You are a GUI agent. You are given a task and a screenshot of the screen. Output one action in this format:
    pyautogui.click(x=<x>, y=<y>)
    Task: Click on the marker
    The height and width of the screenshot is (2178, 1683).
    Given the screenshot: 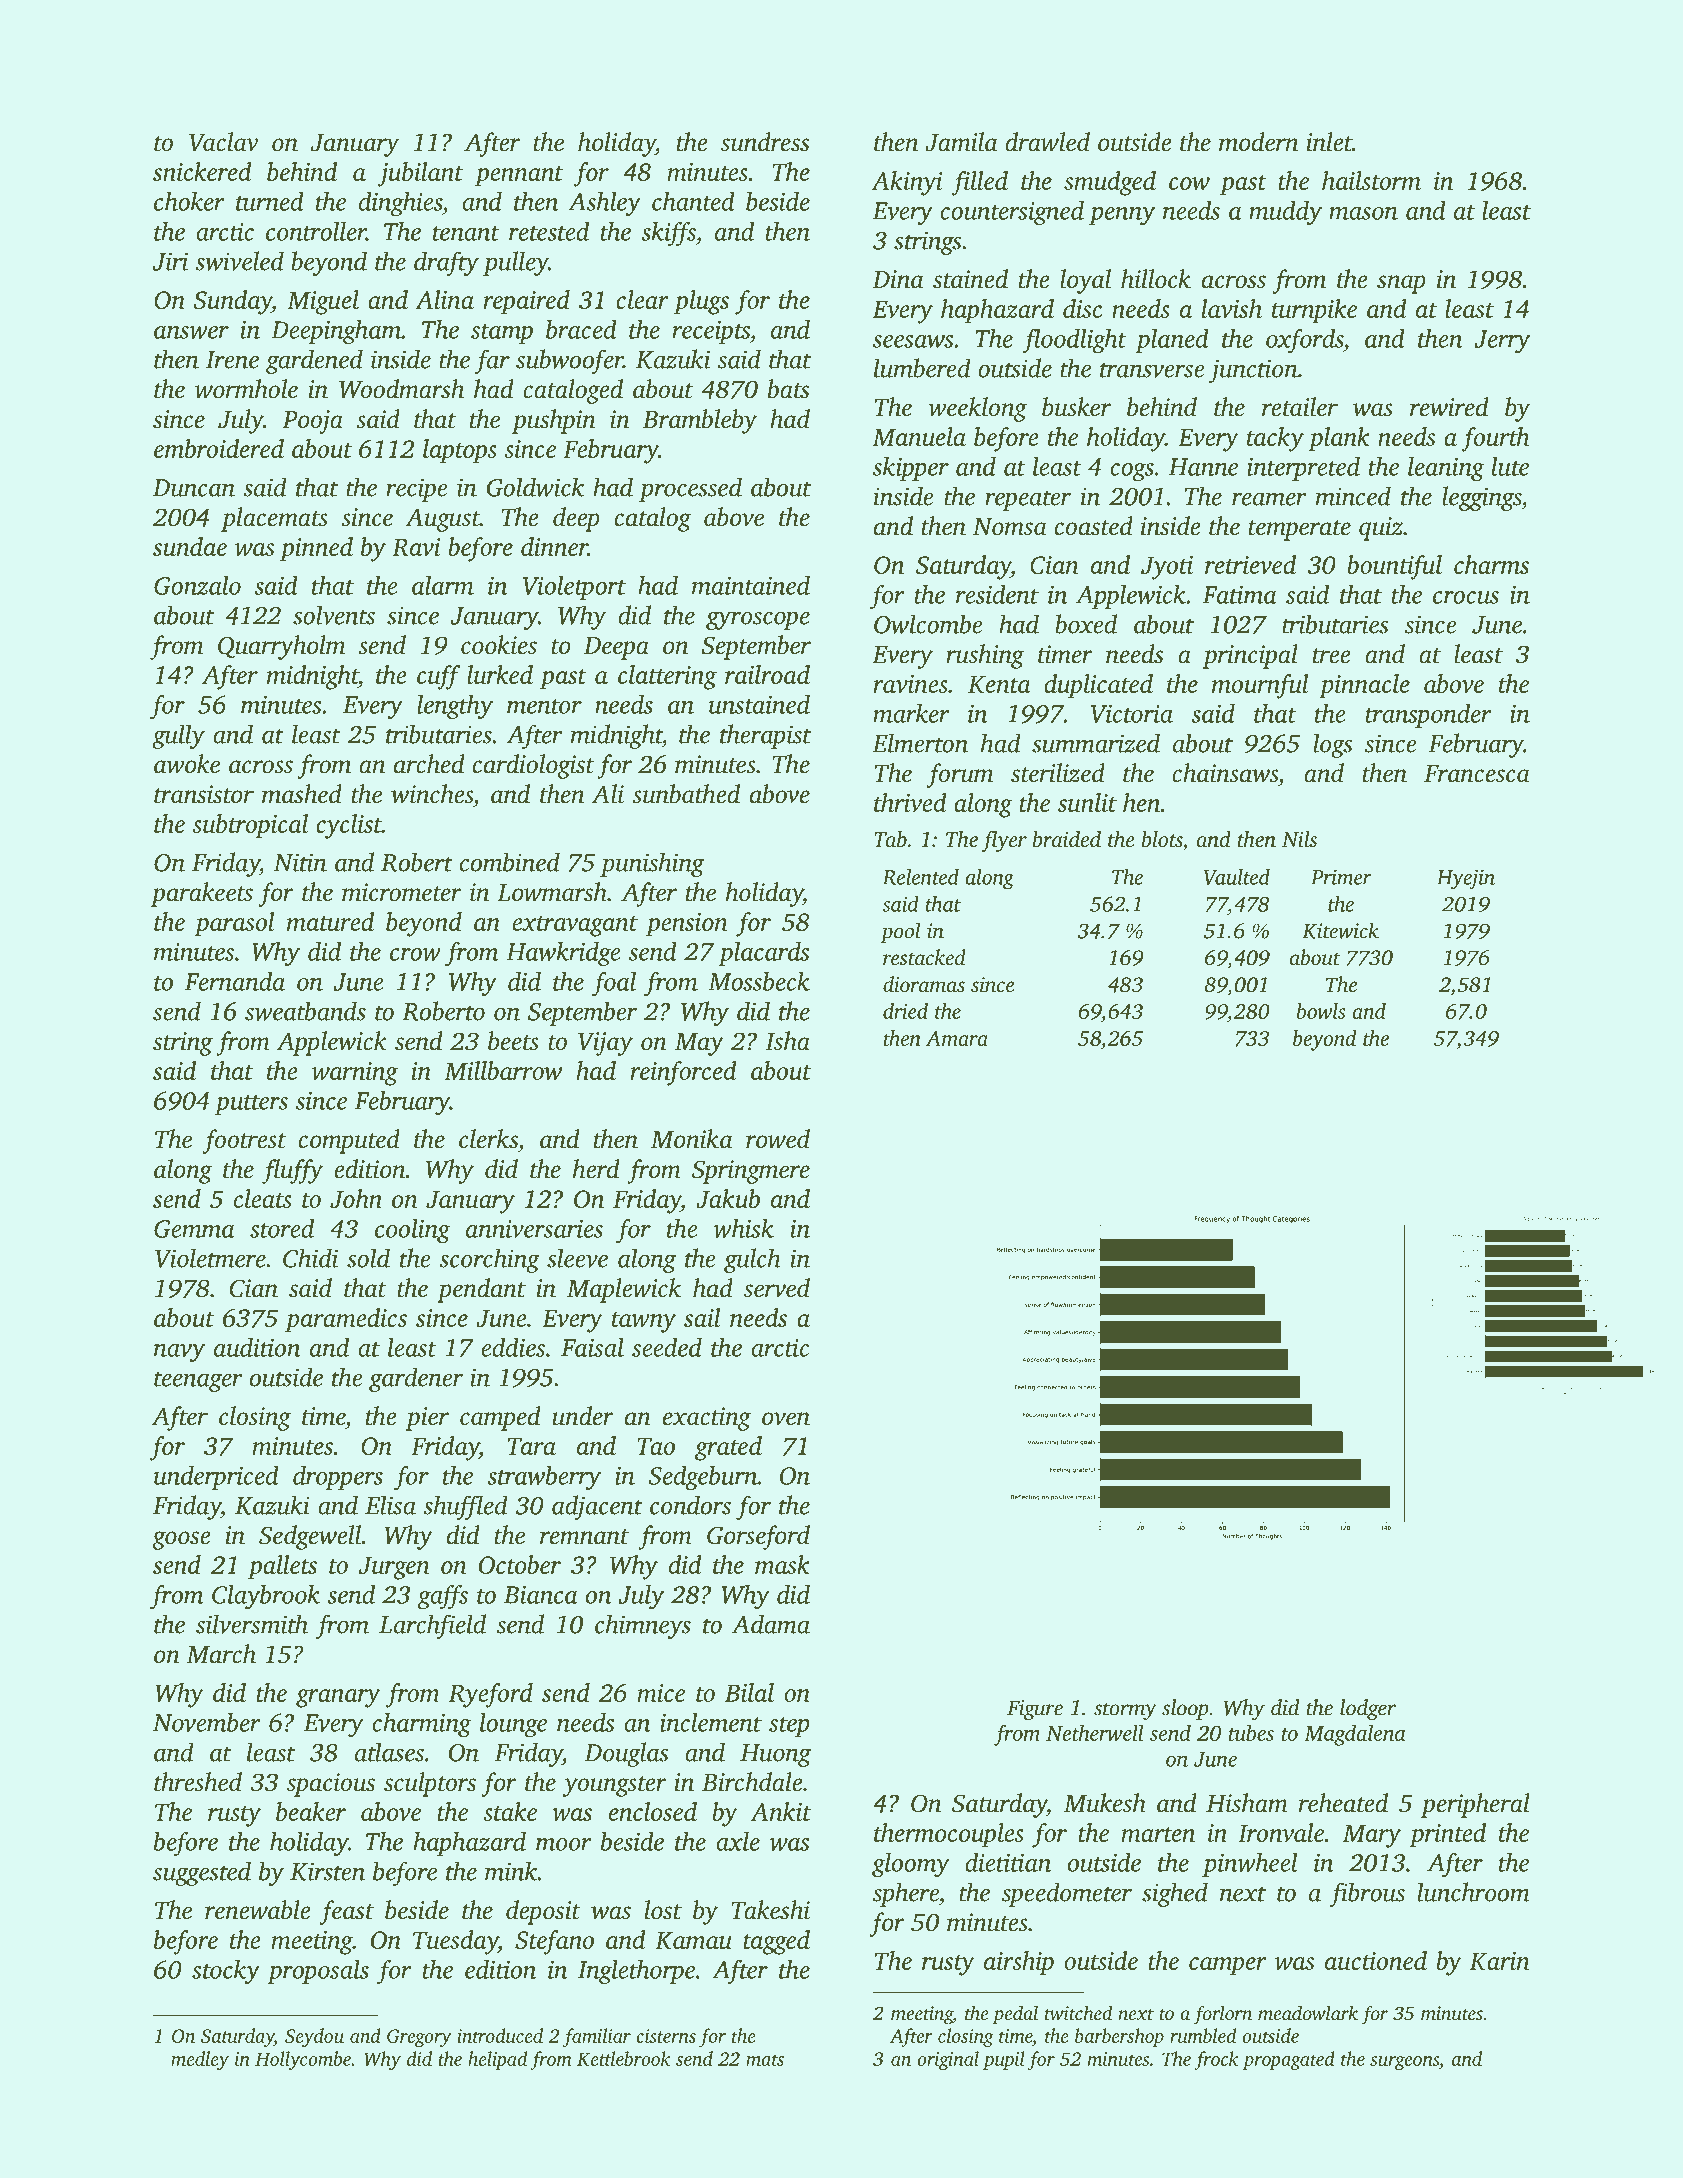 What is the action you would take?
    pyautogui.click(x=911, y=713)
